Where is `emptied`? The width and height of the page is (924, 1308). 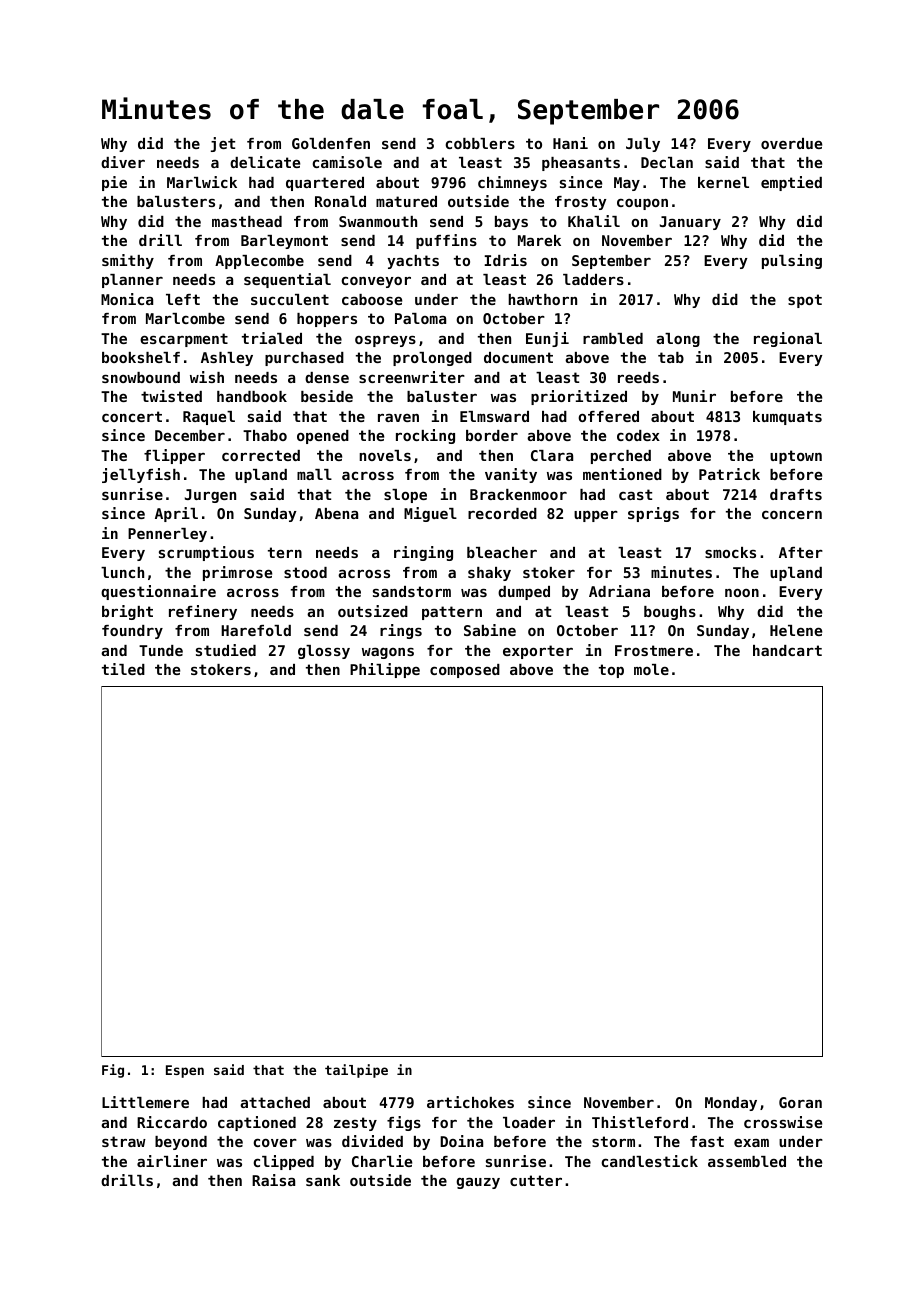 emptied is located at coordinates (791, 183).
